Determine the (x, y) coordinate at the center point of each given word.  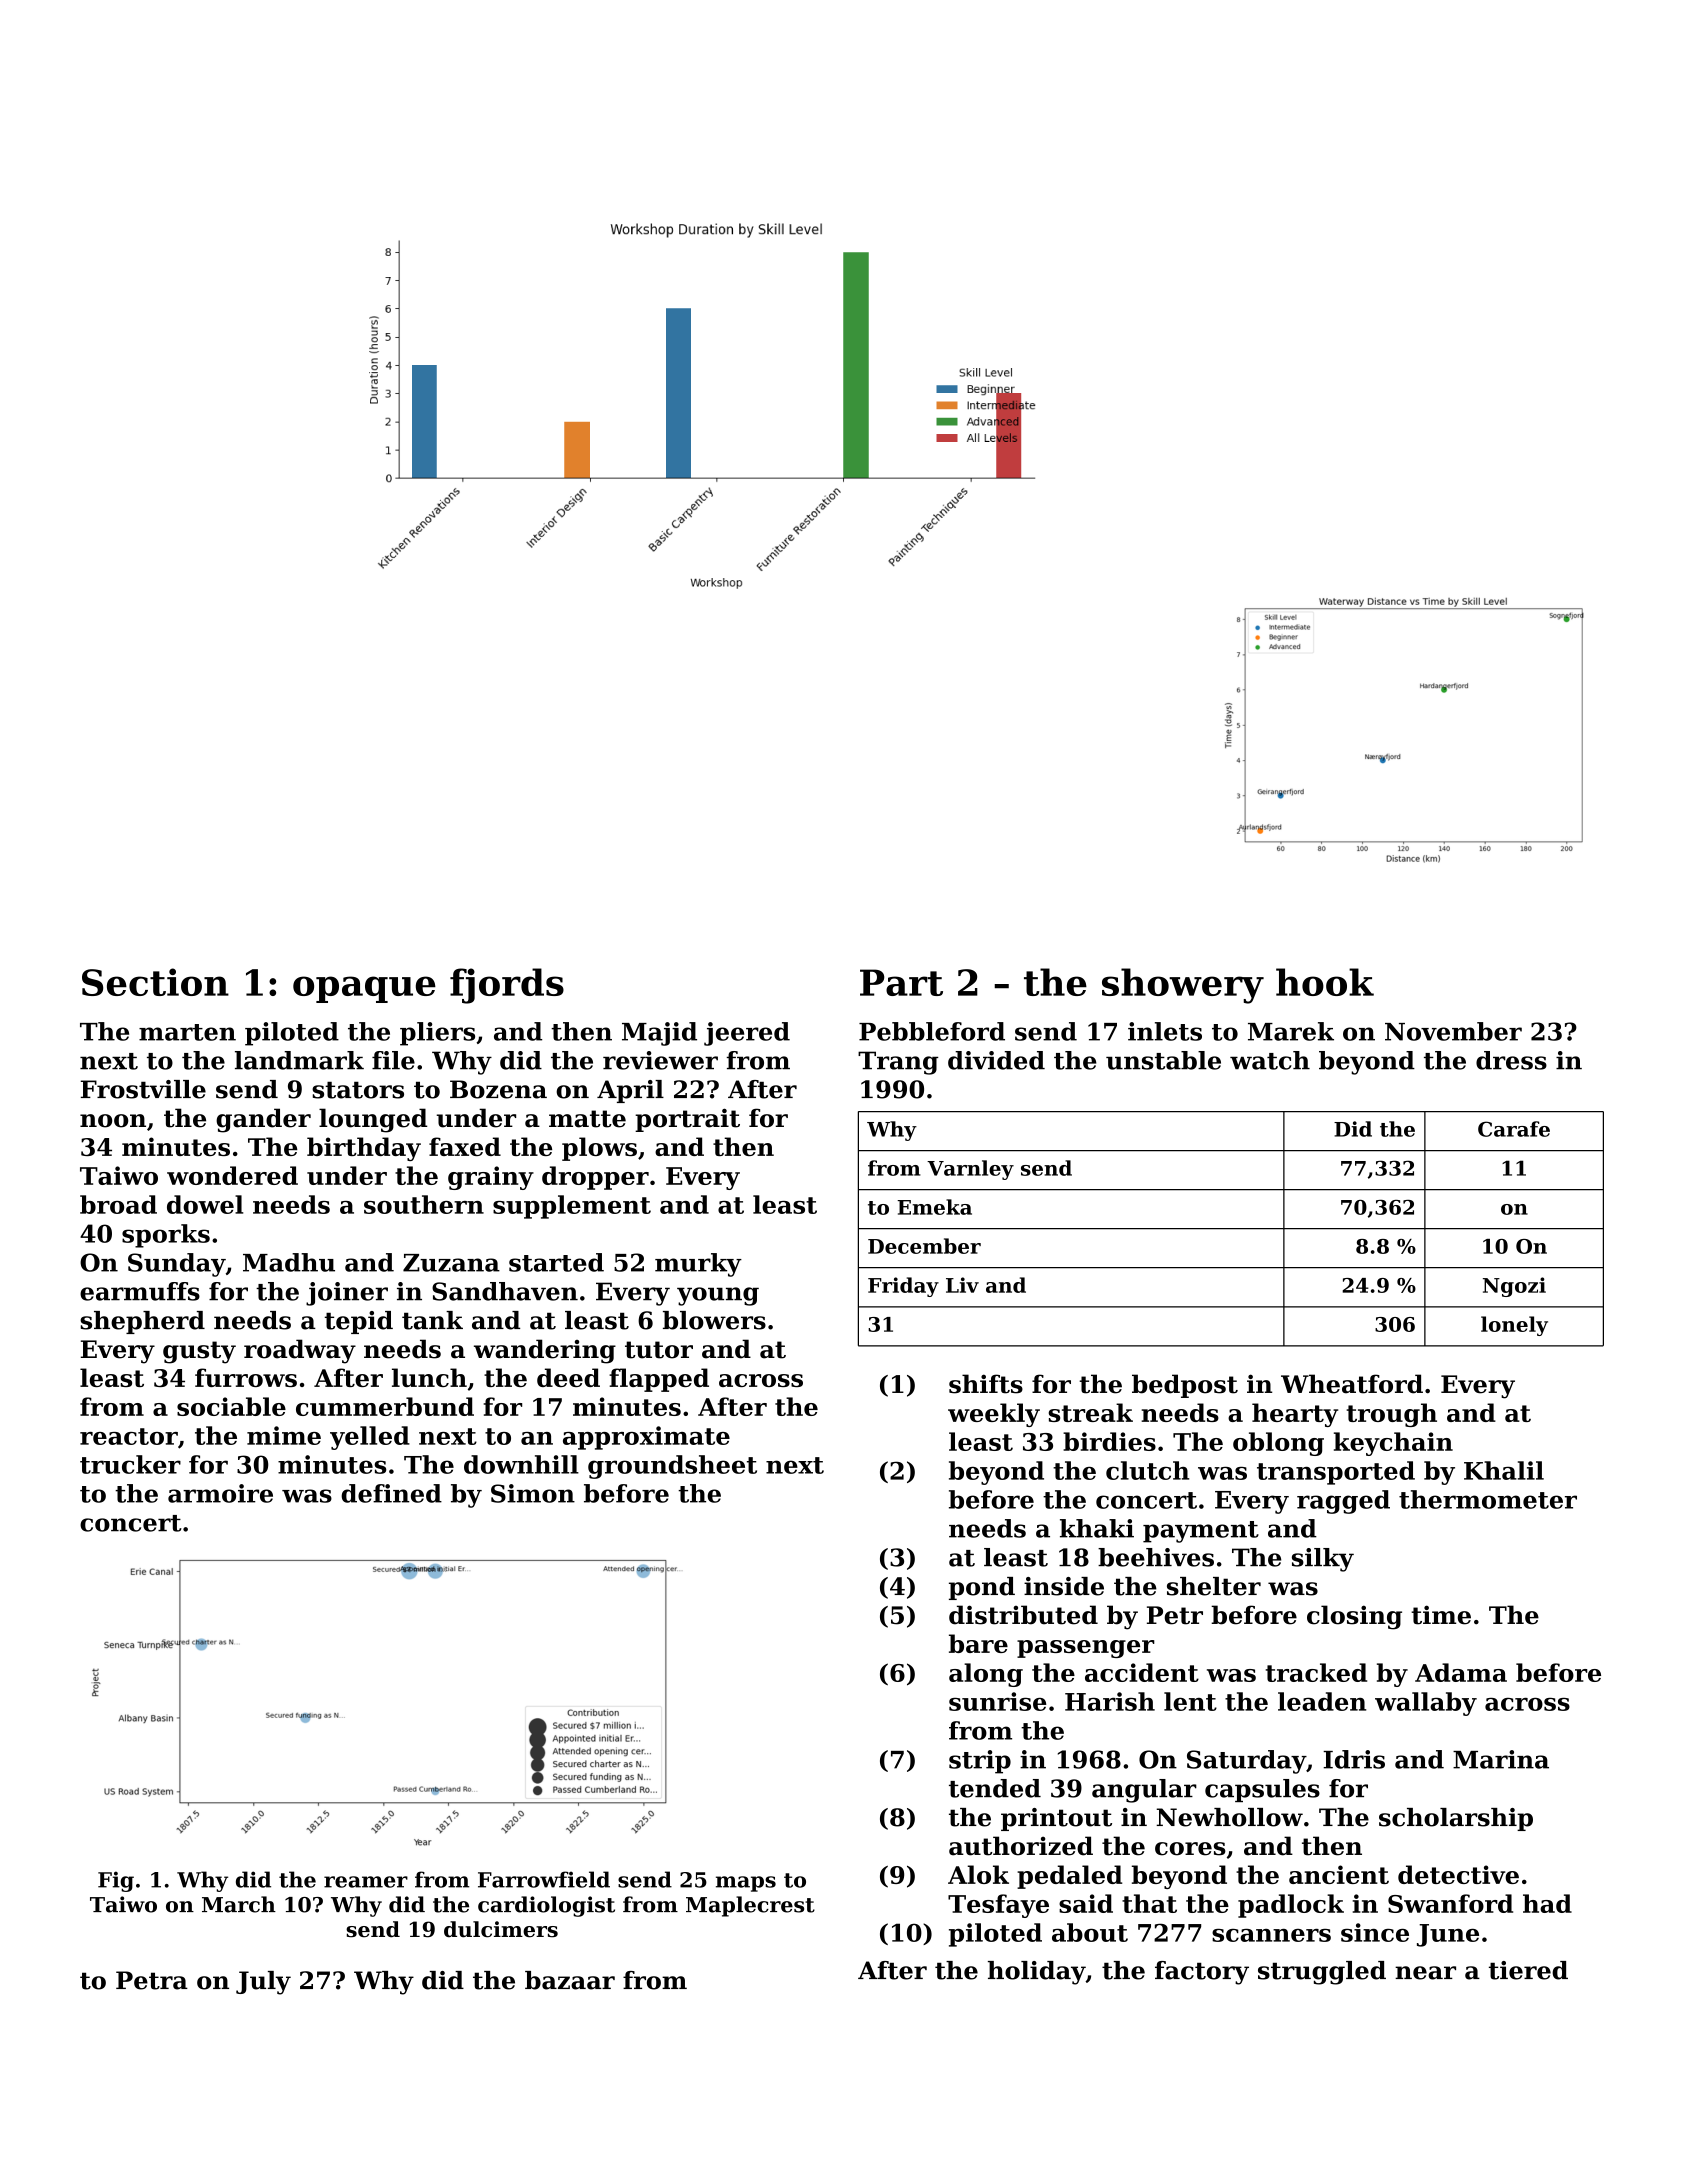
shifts (986, 1384)
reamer (366, 1882)
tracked (1316, 1672)
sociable (231, 1406)
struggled (1322, 1973)
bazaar (570, 1980)
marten (187, 1032)
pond (982, 1588)
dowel (205, 1204)
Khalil (1504, 1470)
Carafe (1514, 1129)
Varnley (970, 1170)
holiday (1037, 1973)
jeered (747, 1034)
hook (1325, 982)
